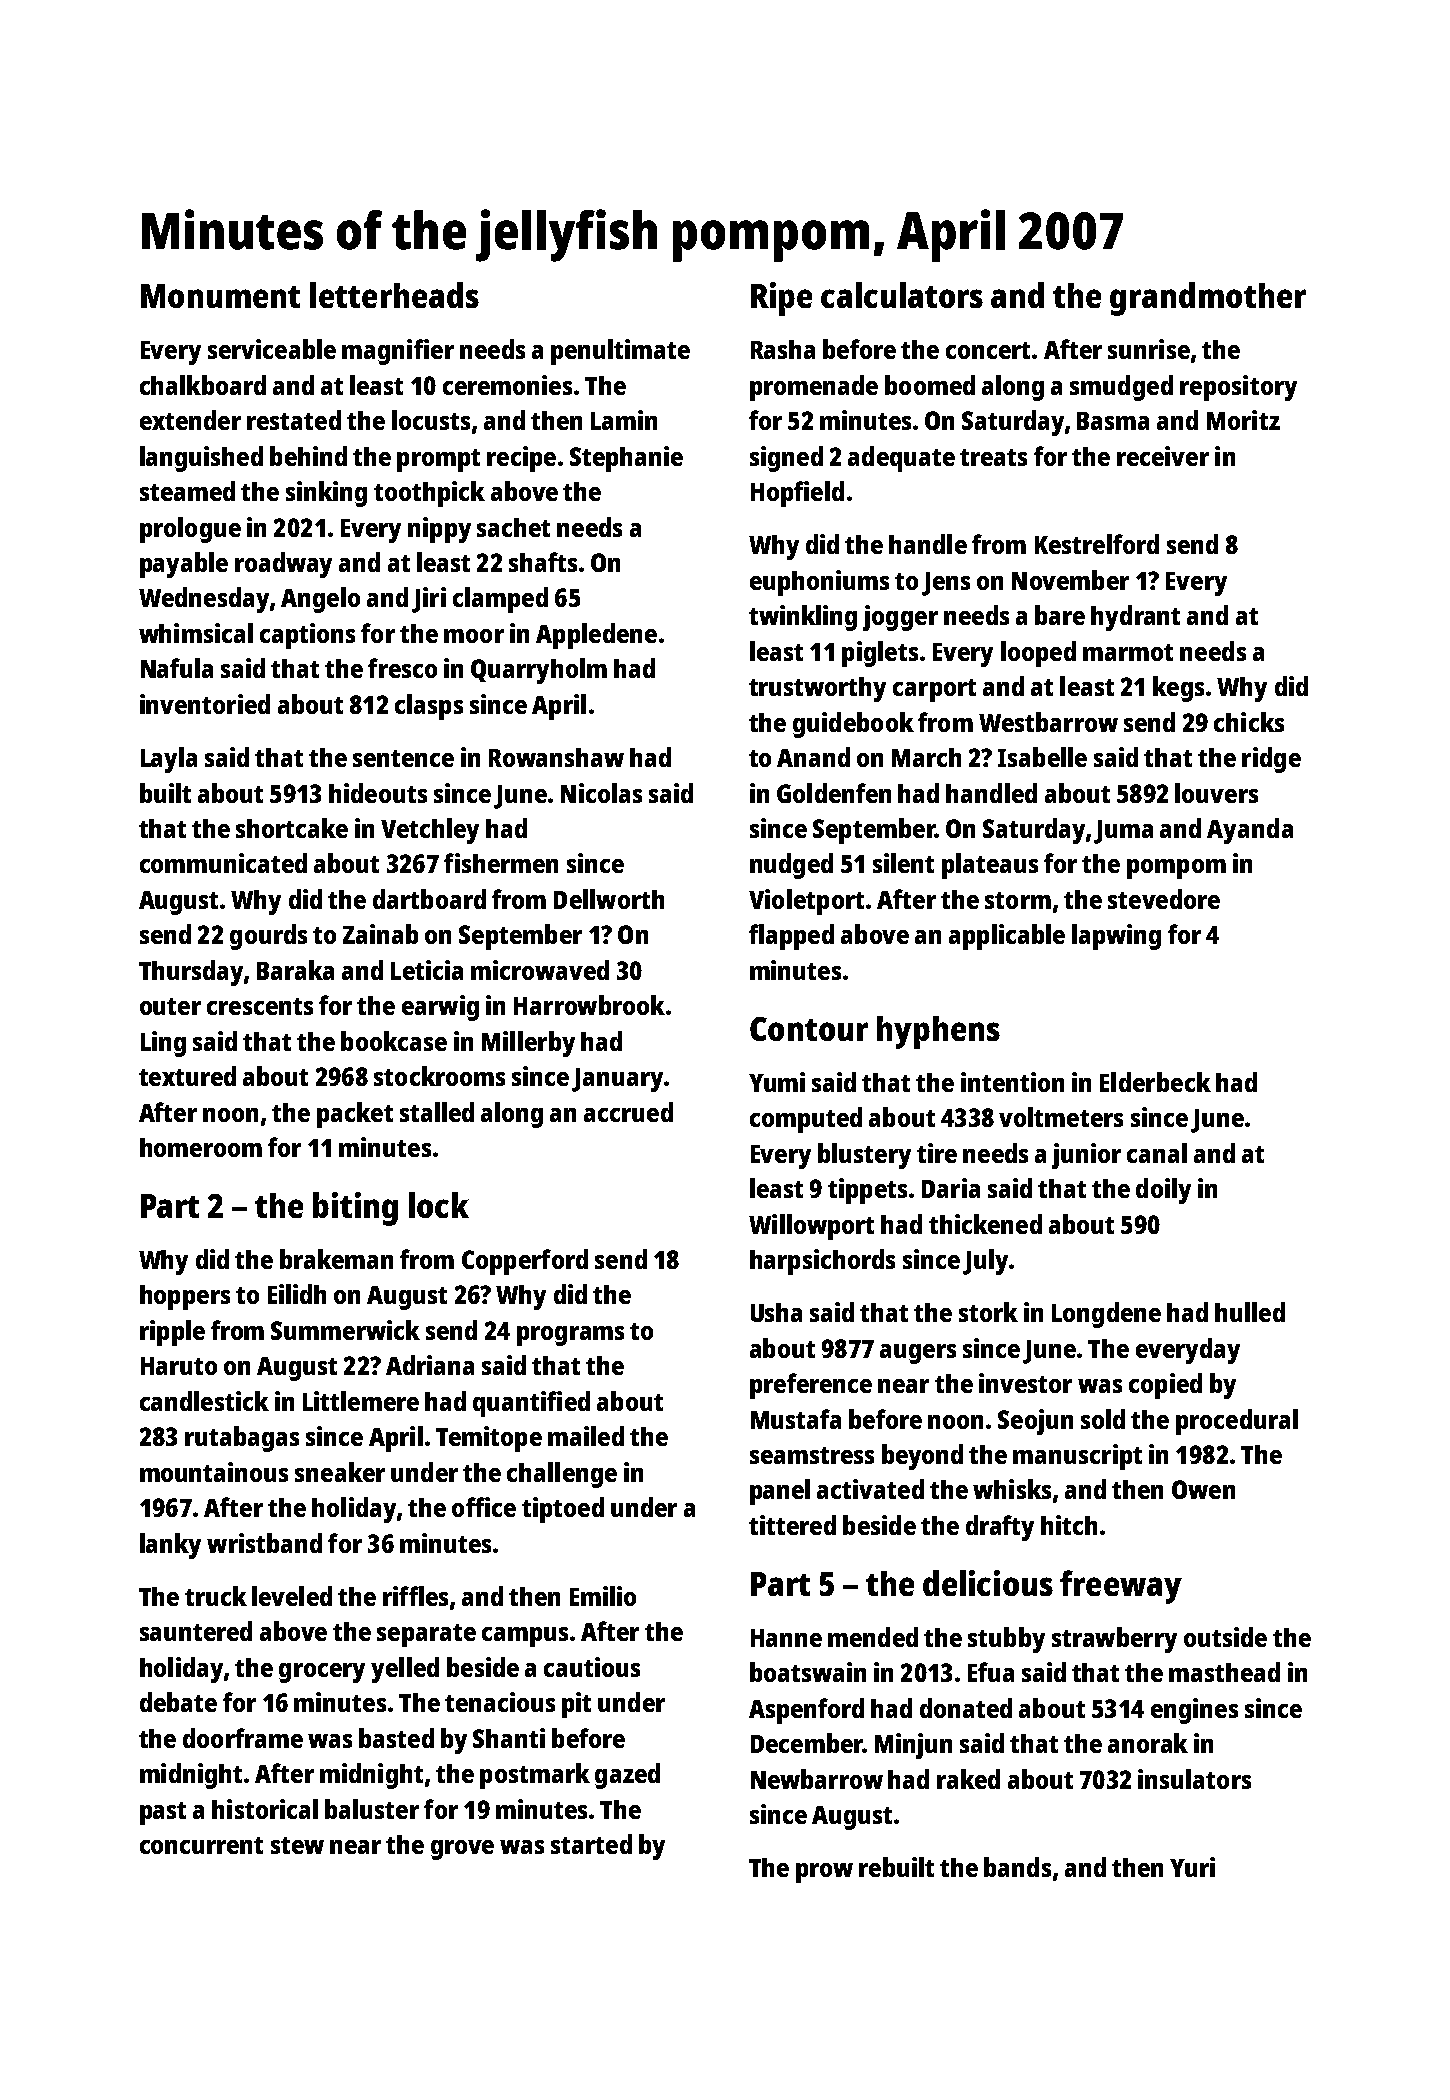 The width and height of the screenshot is (1450, 2100). What do you see at coordinates (1012, 1082) in the screenshot?
I see `intention` at bounding box center [1012, 1082].
